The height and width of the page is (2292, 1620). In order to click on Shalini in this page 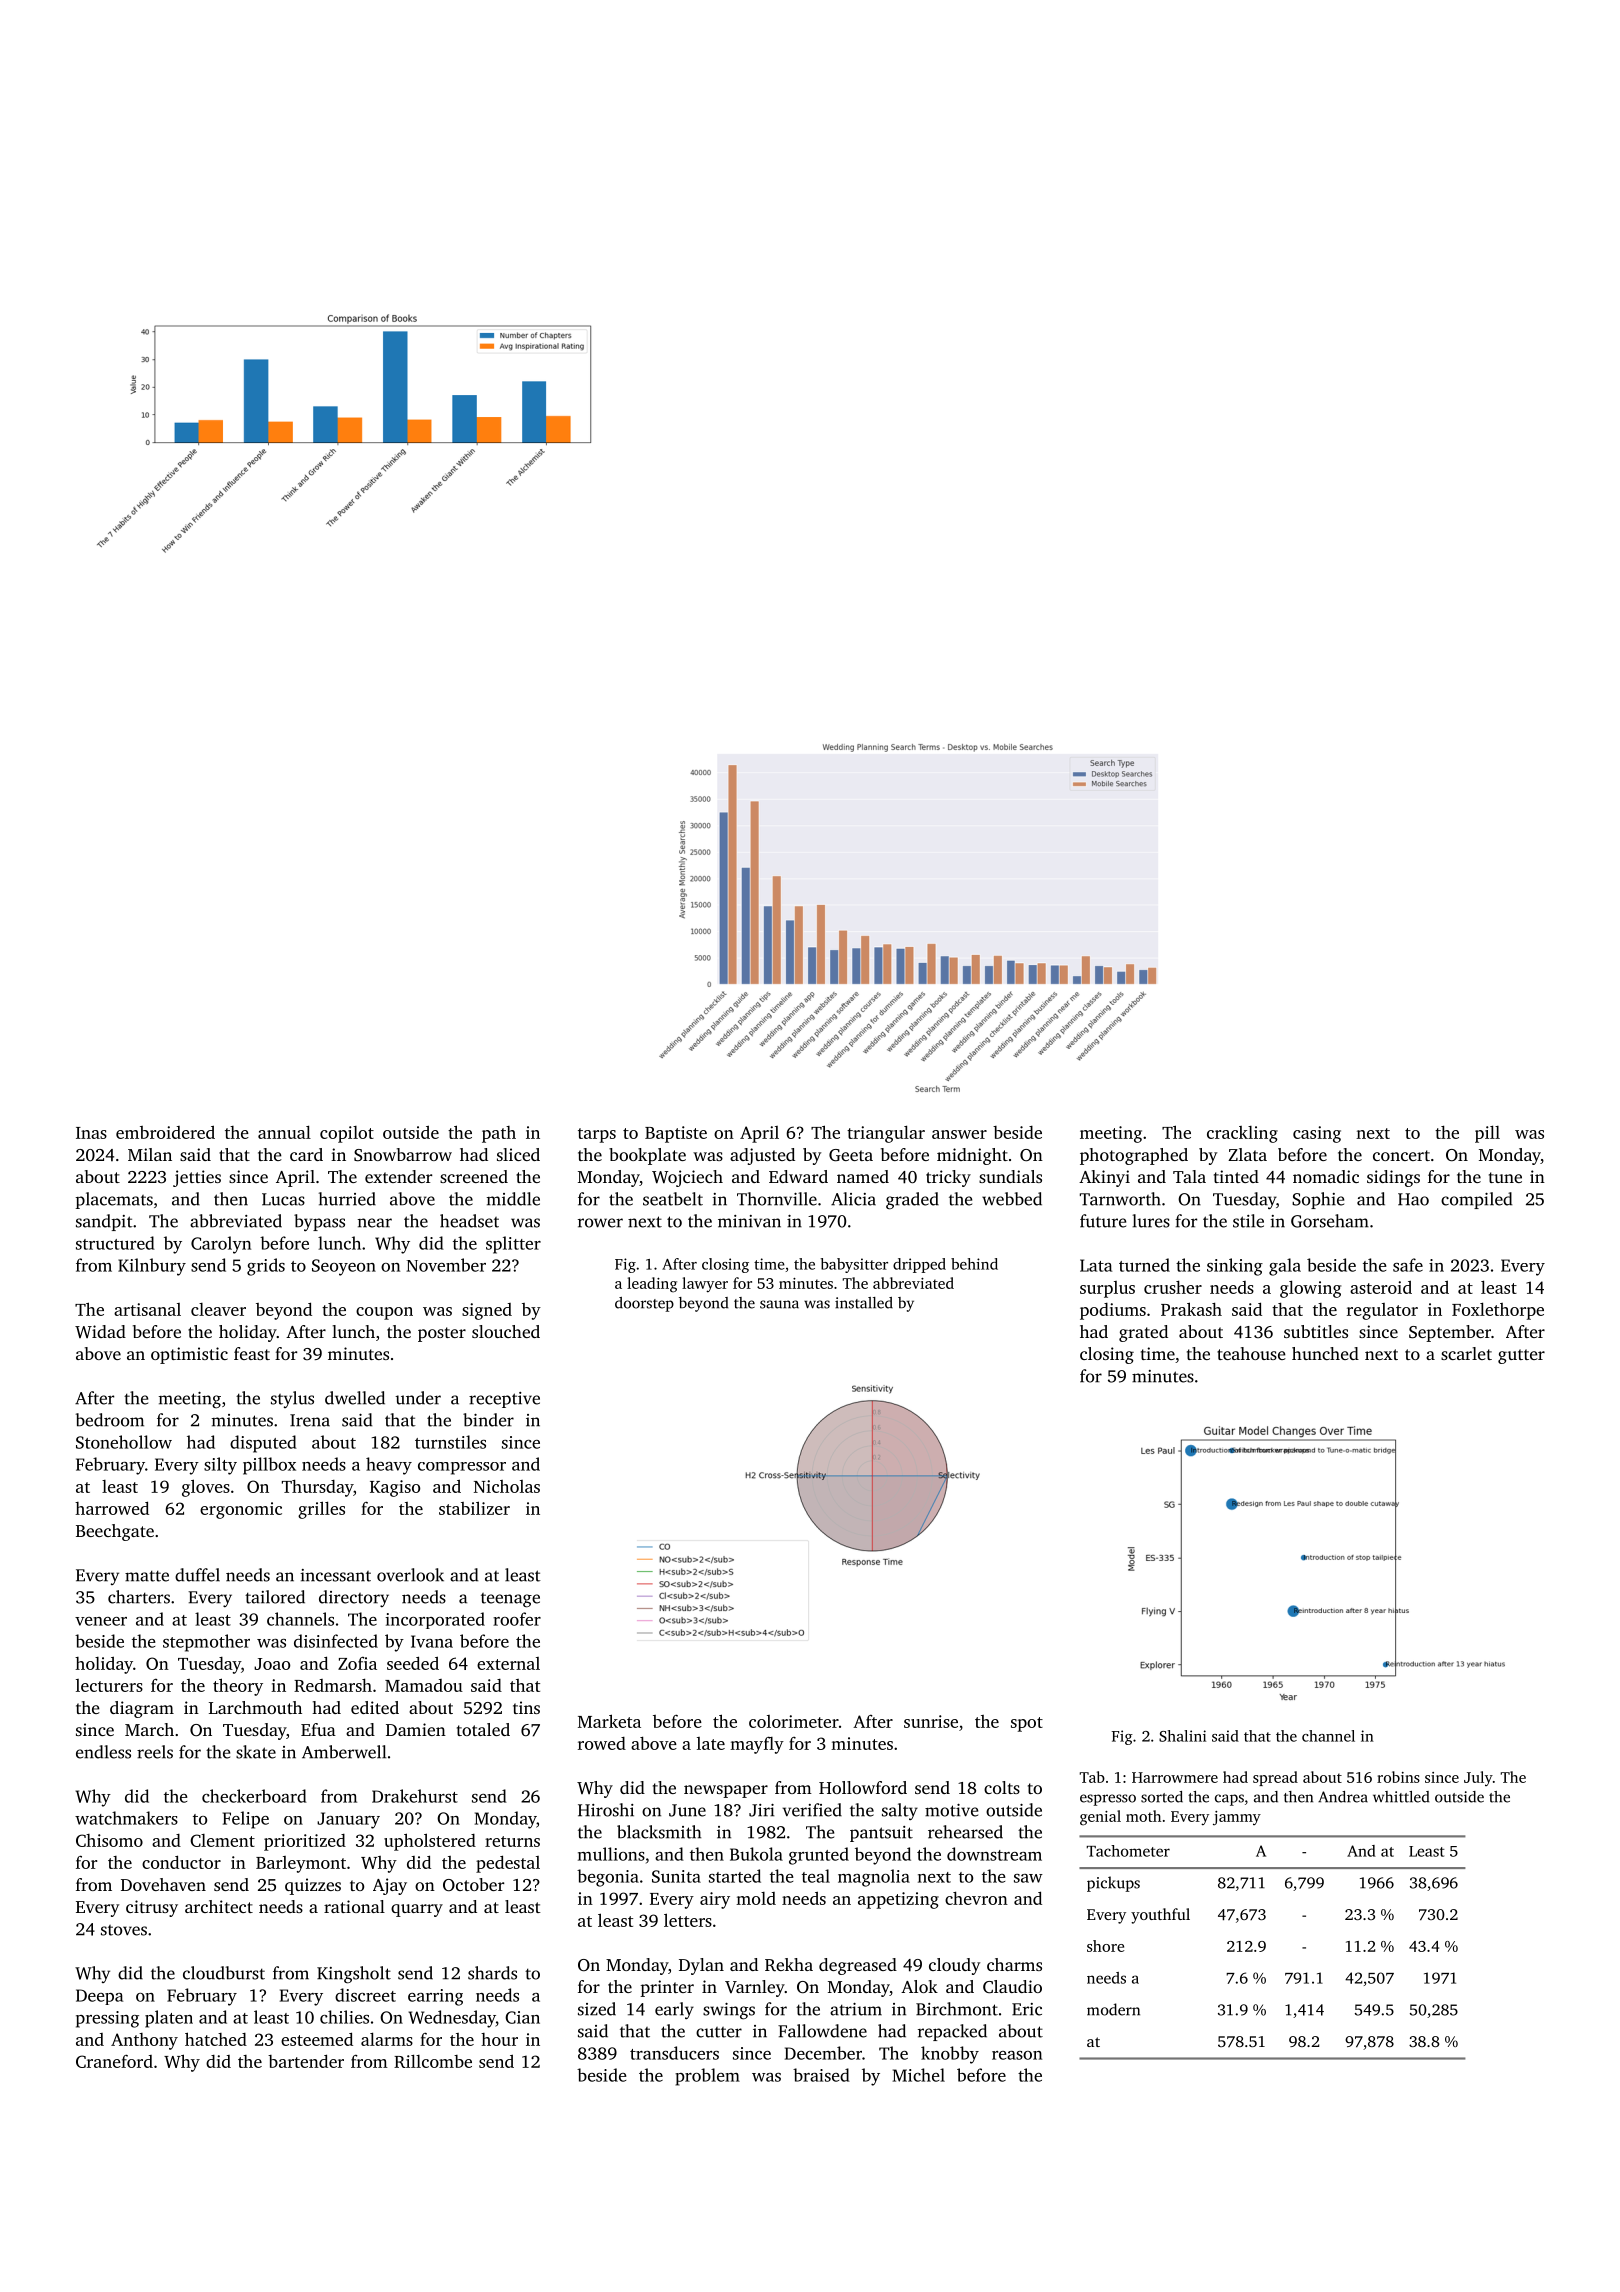, I will do `click(1182, 1736)`.
